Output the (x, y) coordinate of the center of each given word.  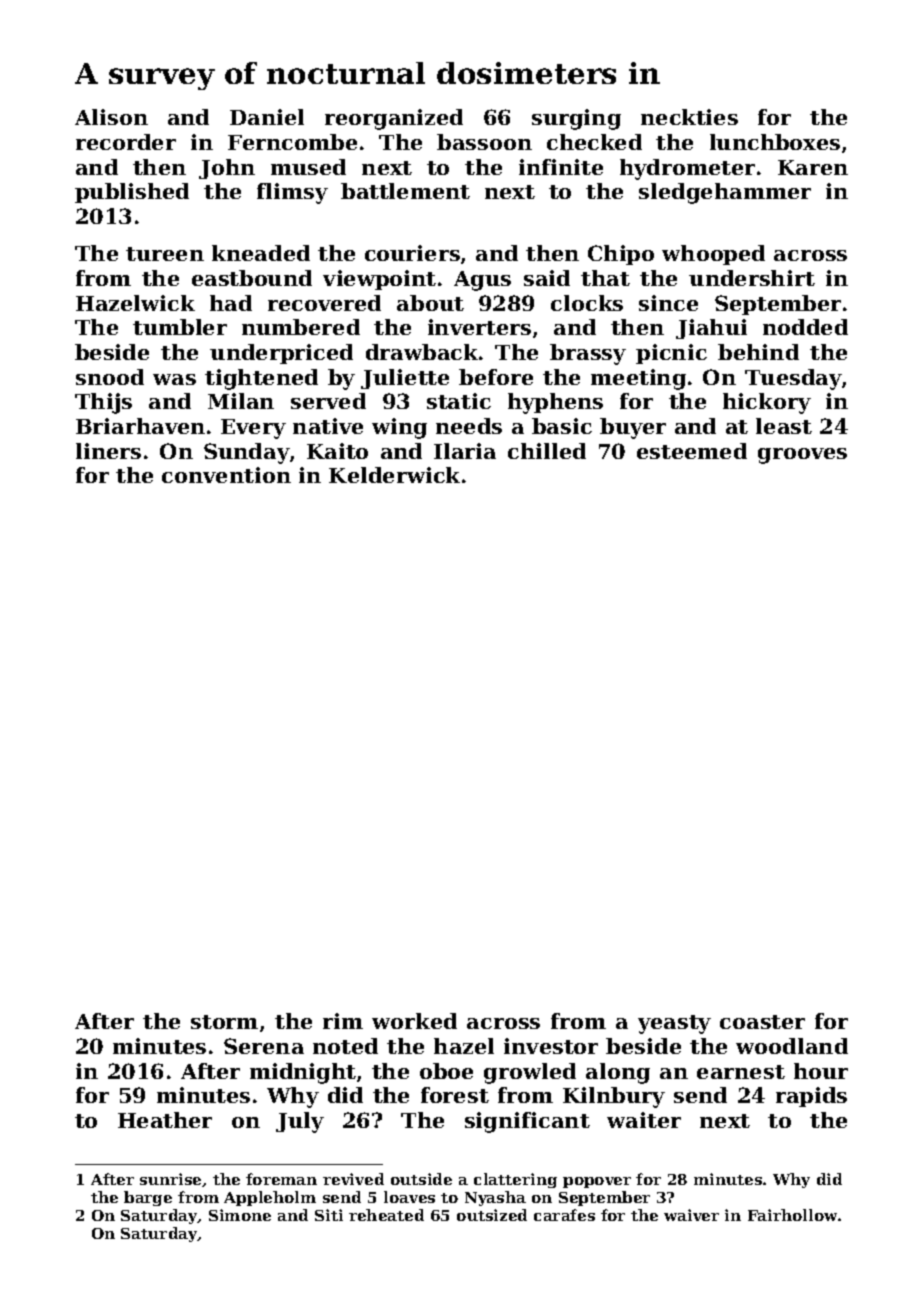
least (784, 426)
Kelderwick (394, 475)
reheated (386, 1215)
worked (414, 1021)
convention (226, 475)
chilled (547, 451)
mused (308, 167)
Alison (111, 117)
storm (224, 1022)
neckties (689, 117)
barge (148, 1198)
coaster (762, 1022)
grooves (802, 456)
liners (108, 451)
